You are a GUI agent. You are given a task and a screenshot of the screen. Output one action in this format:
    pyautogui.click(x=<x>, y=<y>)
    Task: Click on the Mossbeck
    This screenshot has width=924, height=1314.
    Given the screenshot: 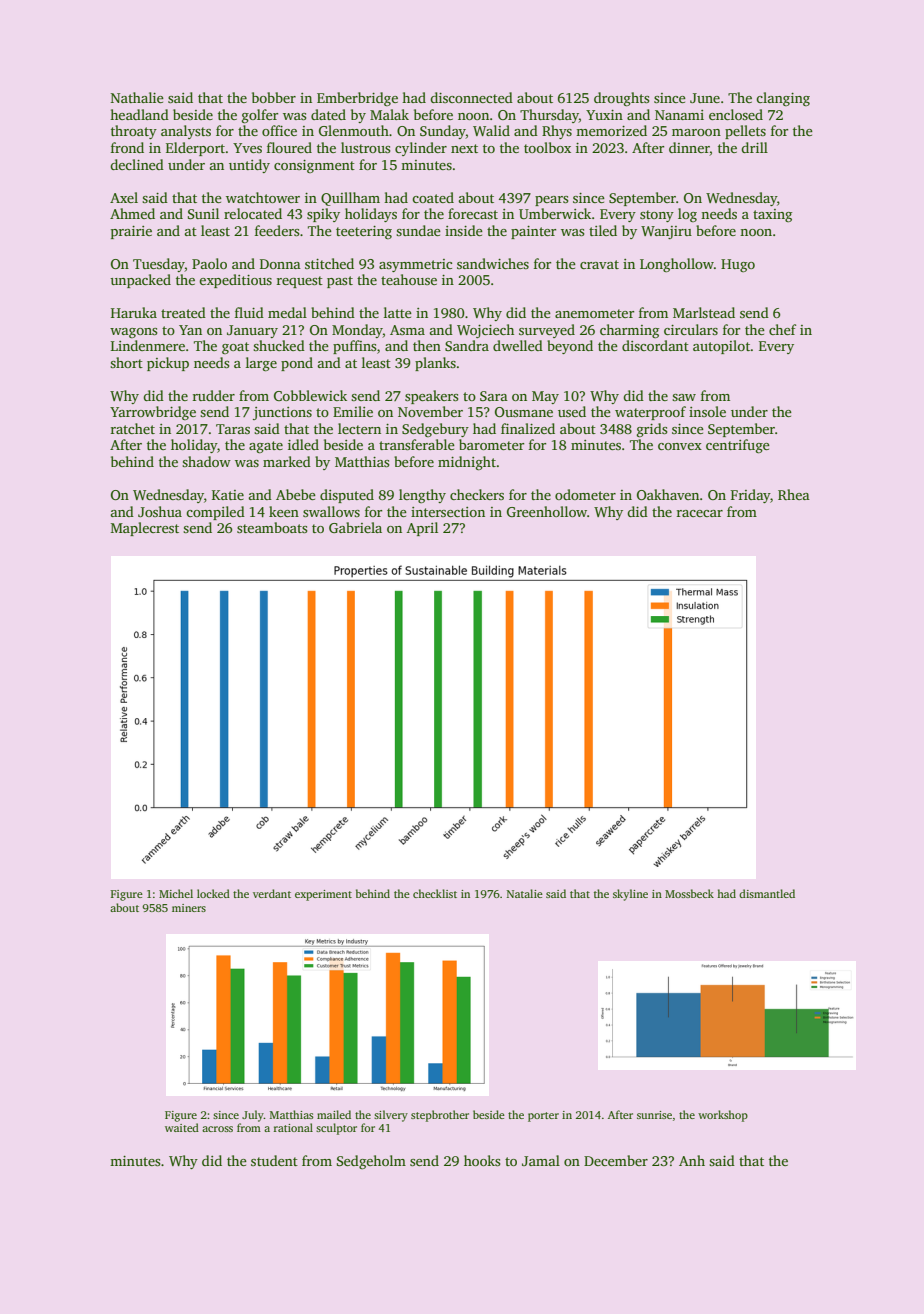 What is the action you would take?
    pyautogui.click(x=689, y=893)
